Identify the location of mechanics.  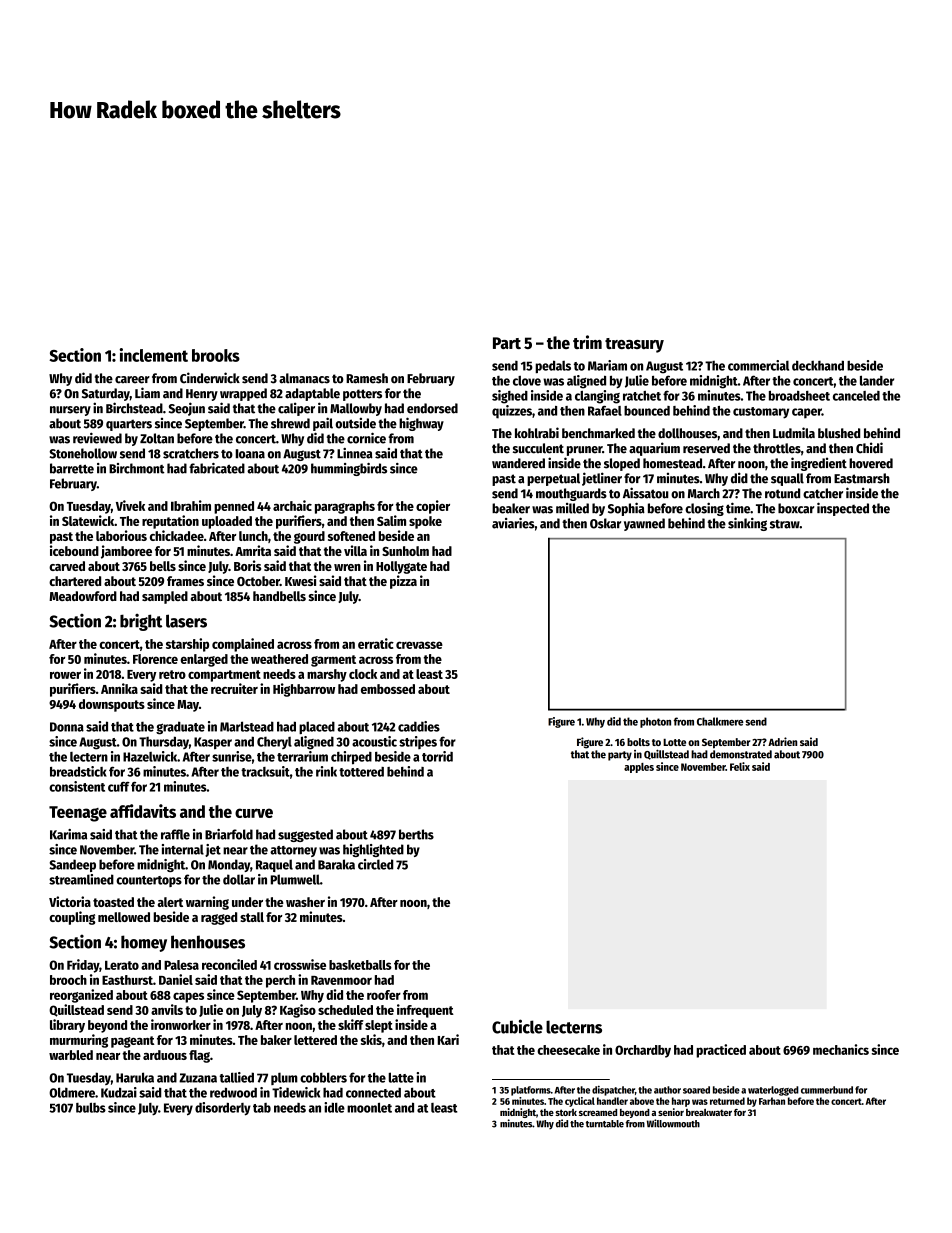
(841, 1049).
